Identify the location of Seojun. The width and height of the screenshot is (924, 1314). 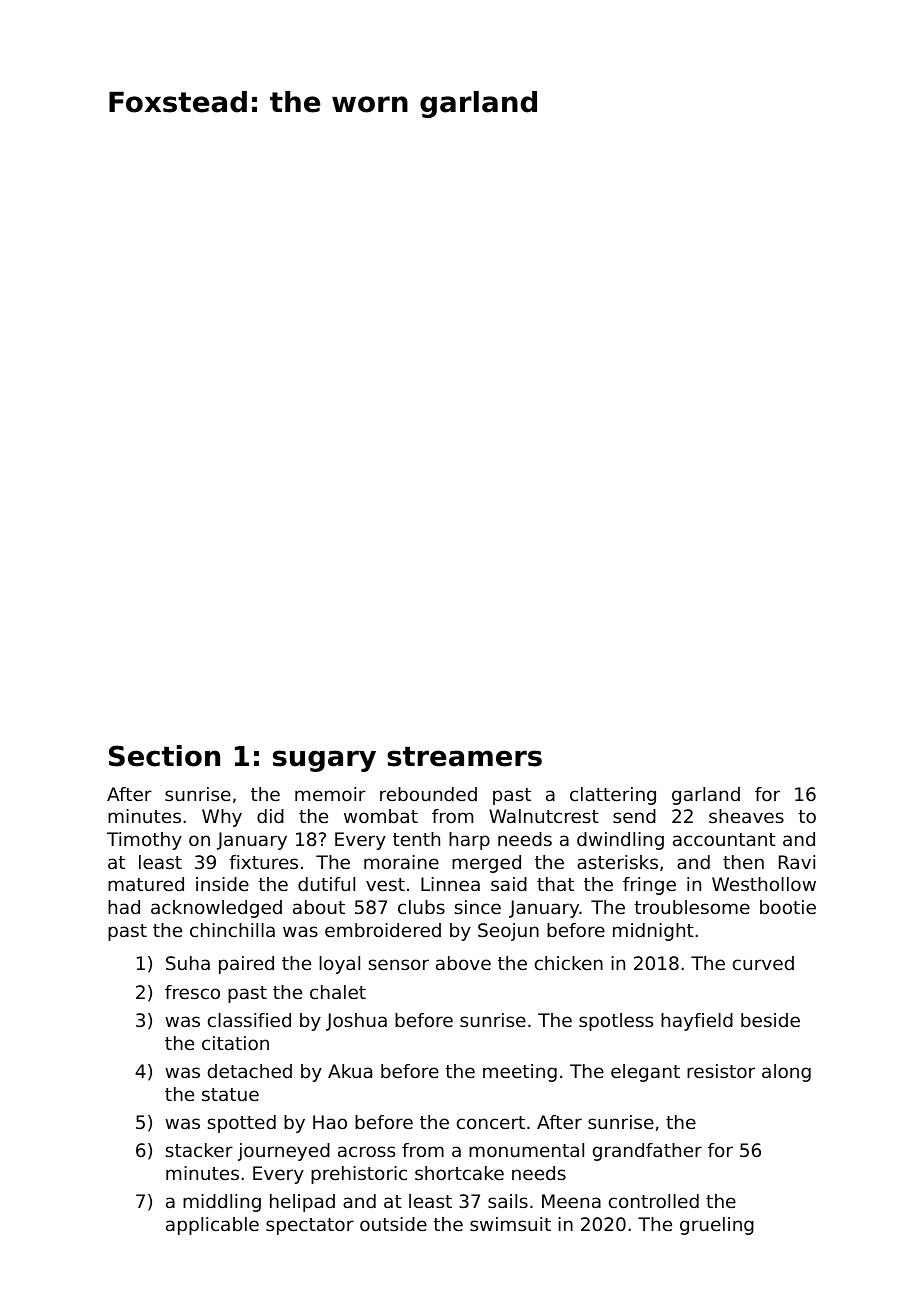
(508, 932).
